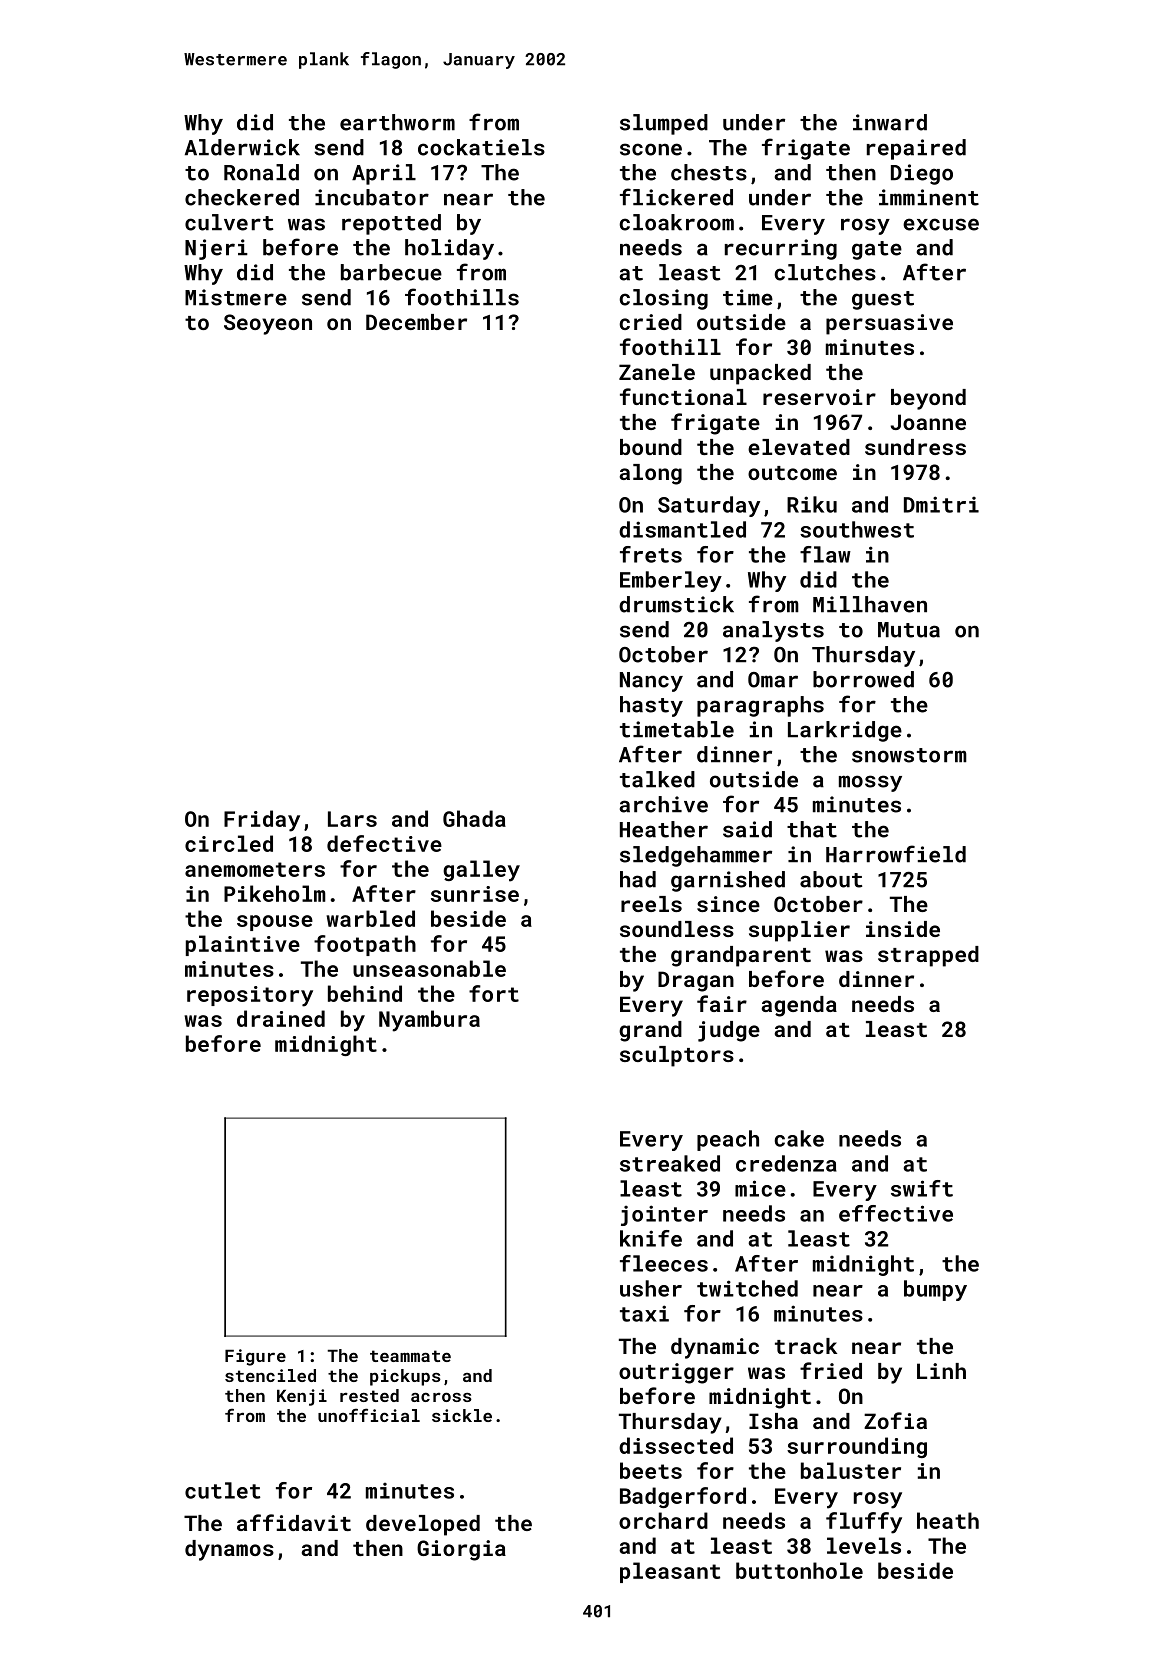  Describe the element at coordinates (928, 956) in the document. I see `strapped` at that location.
